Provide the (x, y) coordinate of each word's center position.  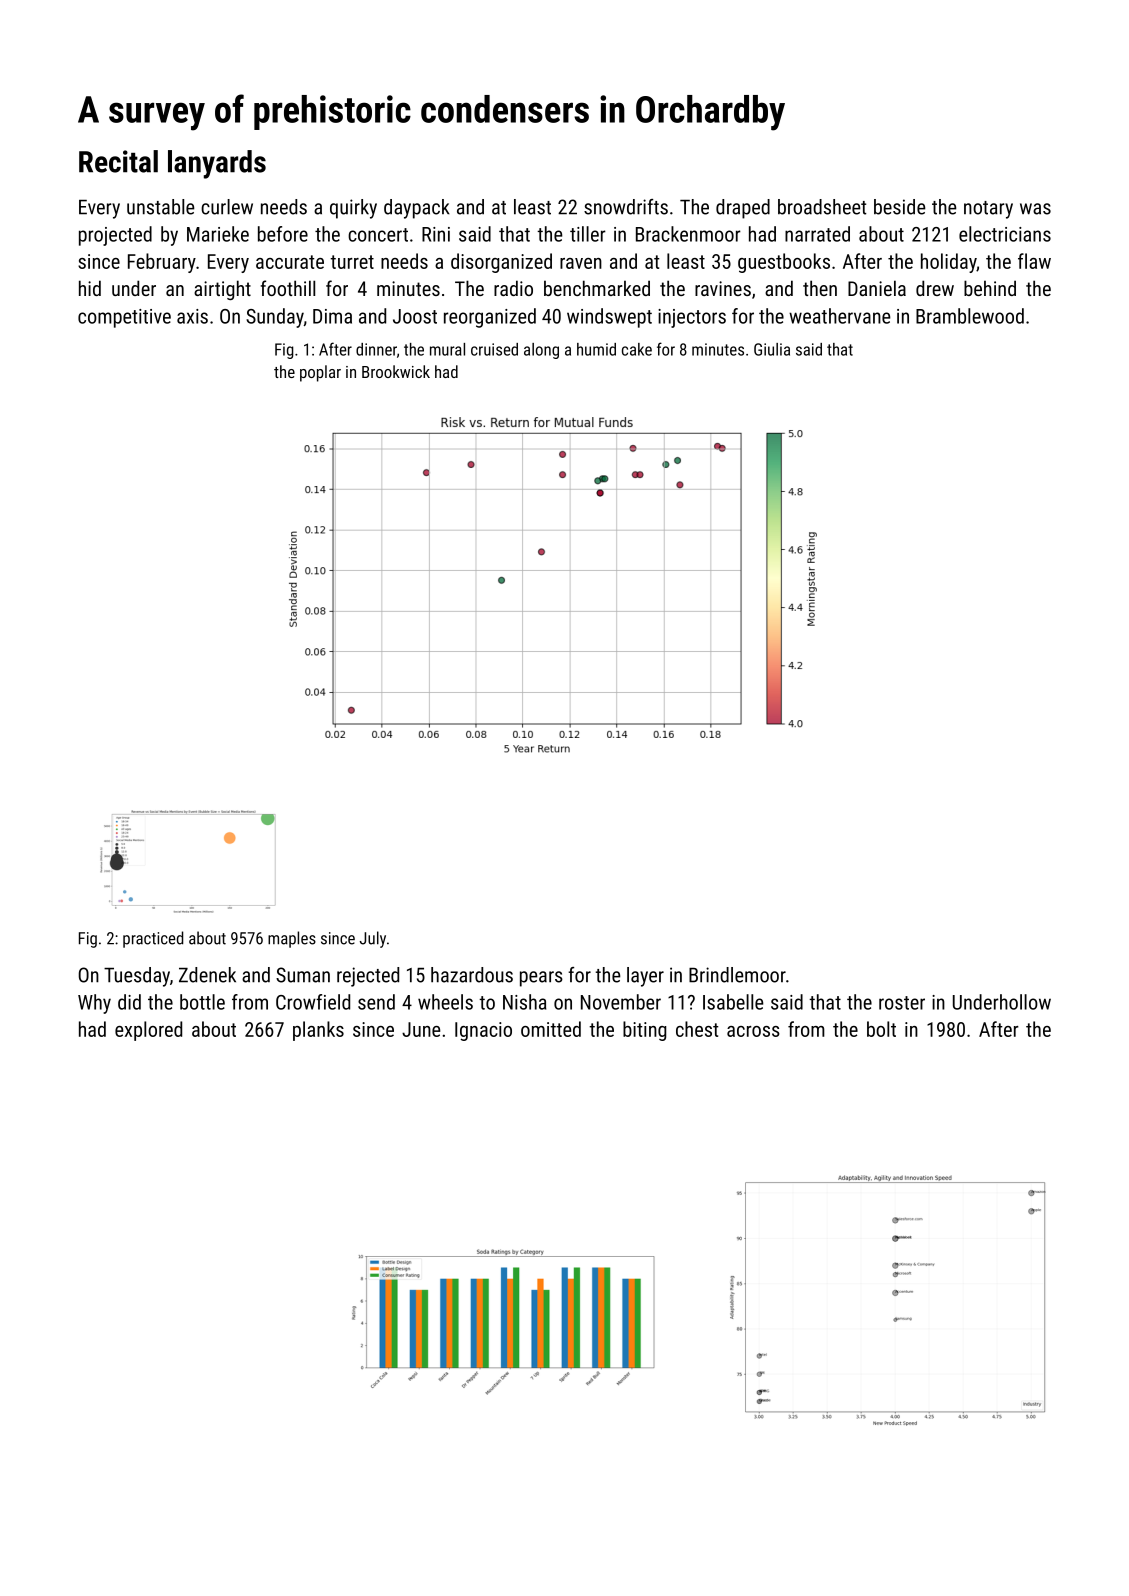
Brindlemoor (737, 975)
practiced (153, 939)
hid (90, 288)
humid (596, 349)
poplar (320, 373)
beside (900, 207)
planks (318, 1031)
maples (292, 939)
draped (743, 209)
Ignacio (483, 1031)
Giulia (772, 349)
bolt (881, 1029)
